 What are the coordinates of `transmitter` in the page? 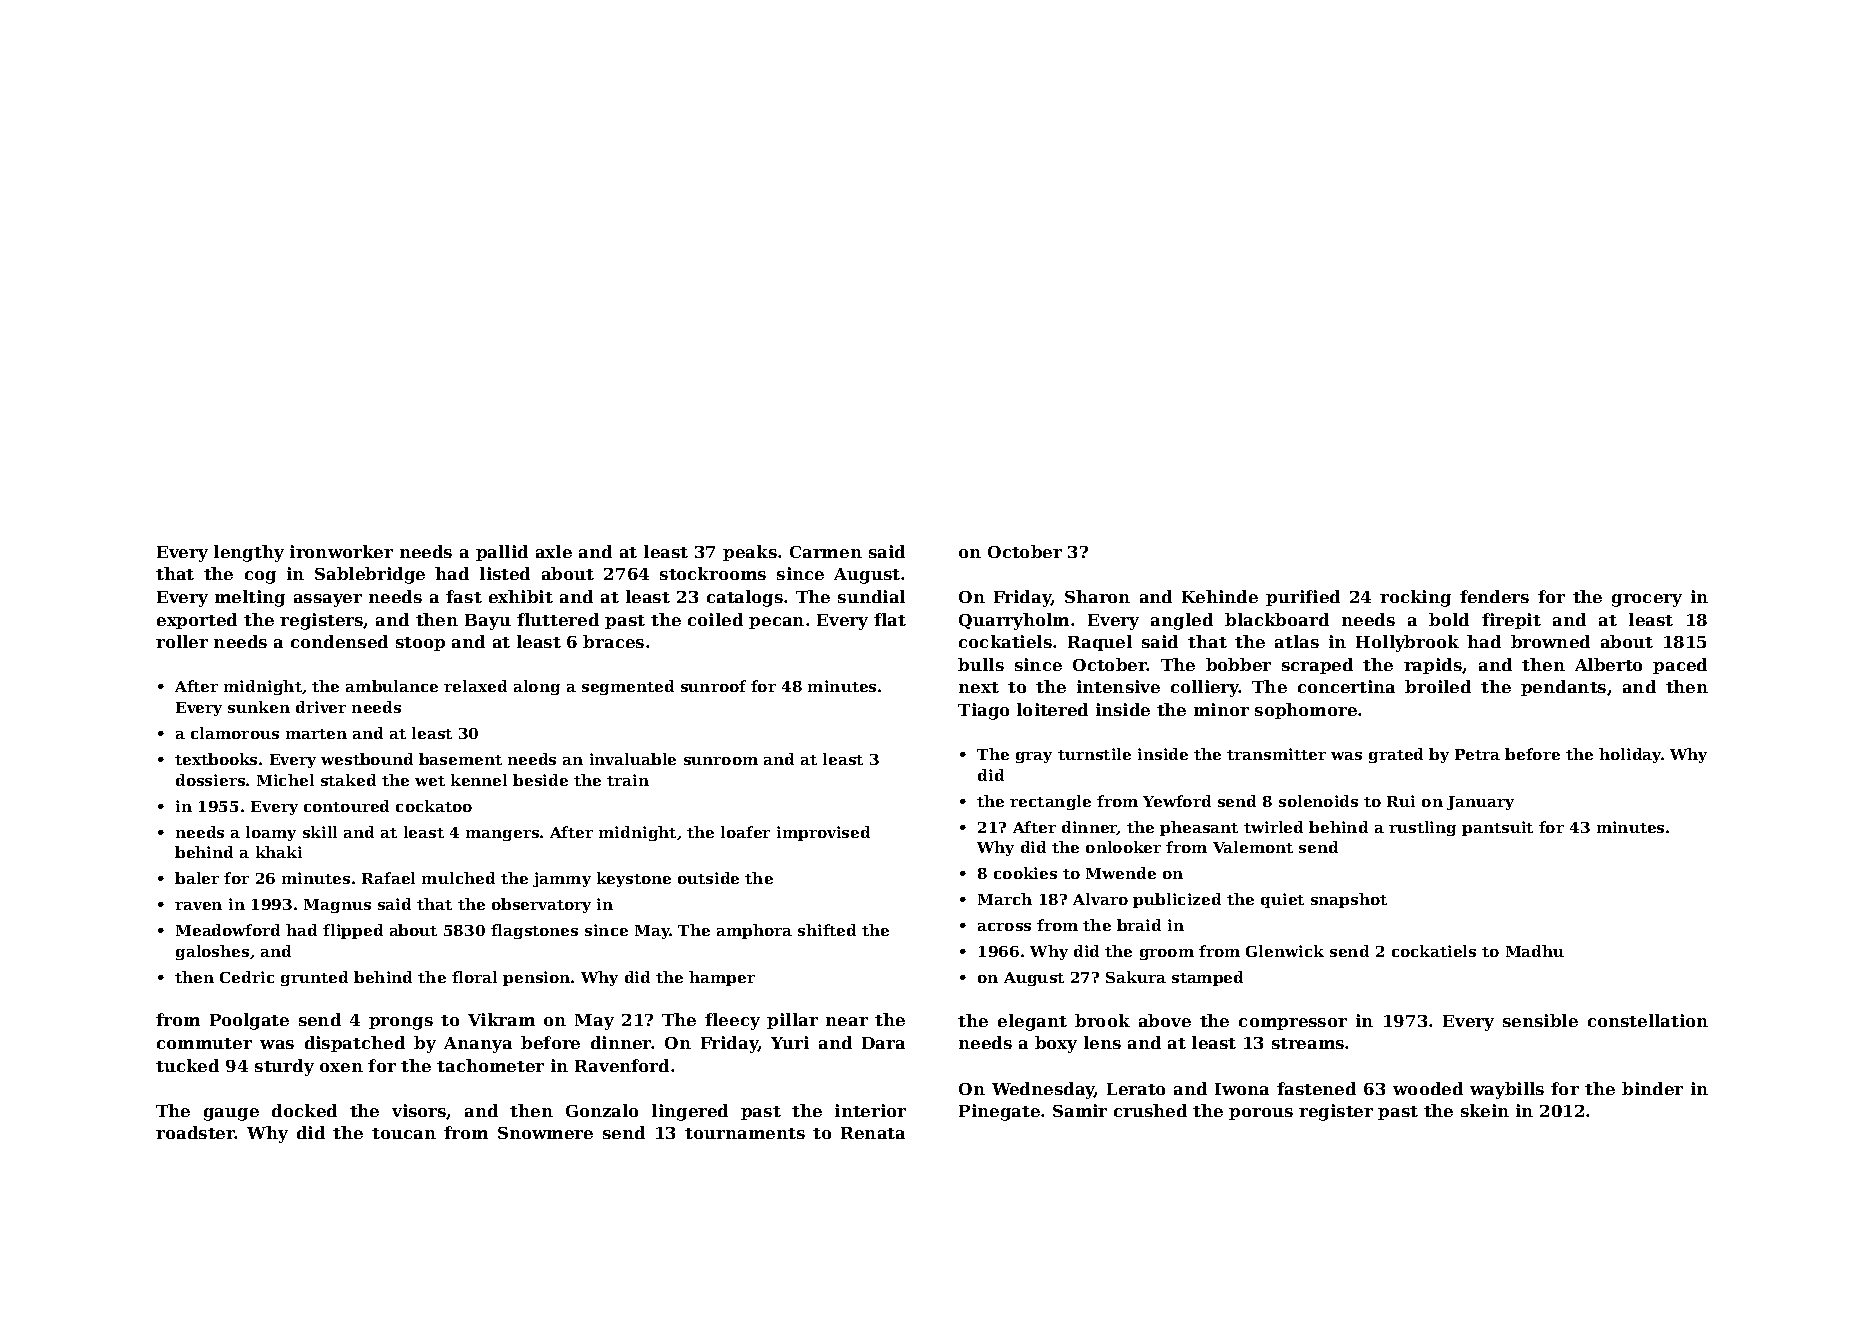 It's located at (1276, 754).
